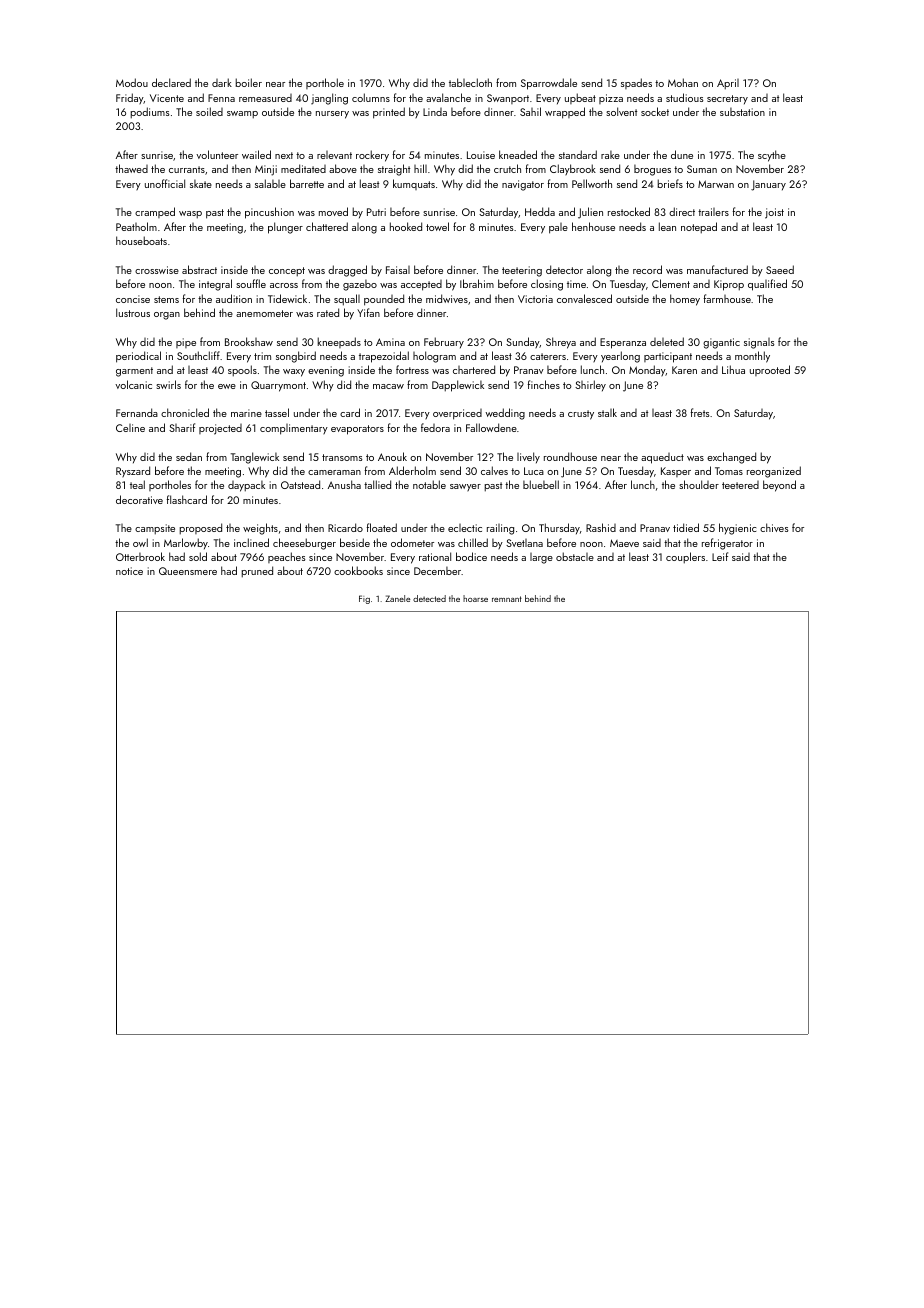  I want to click on Fallowdene, so click(491, 427).
